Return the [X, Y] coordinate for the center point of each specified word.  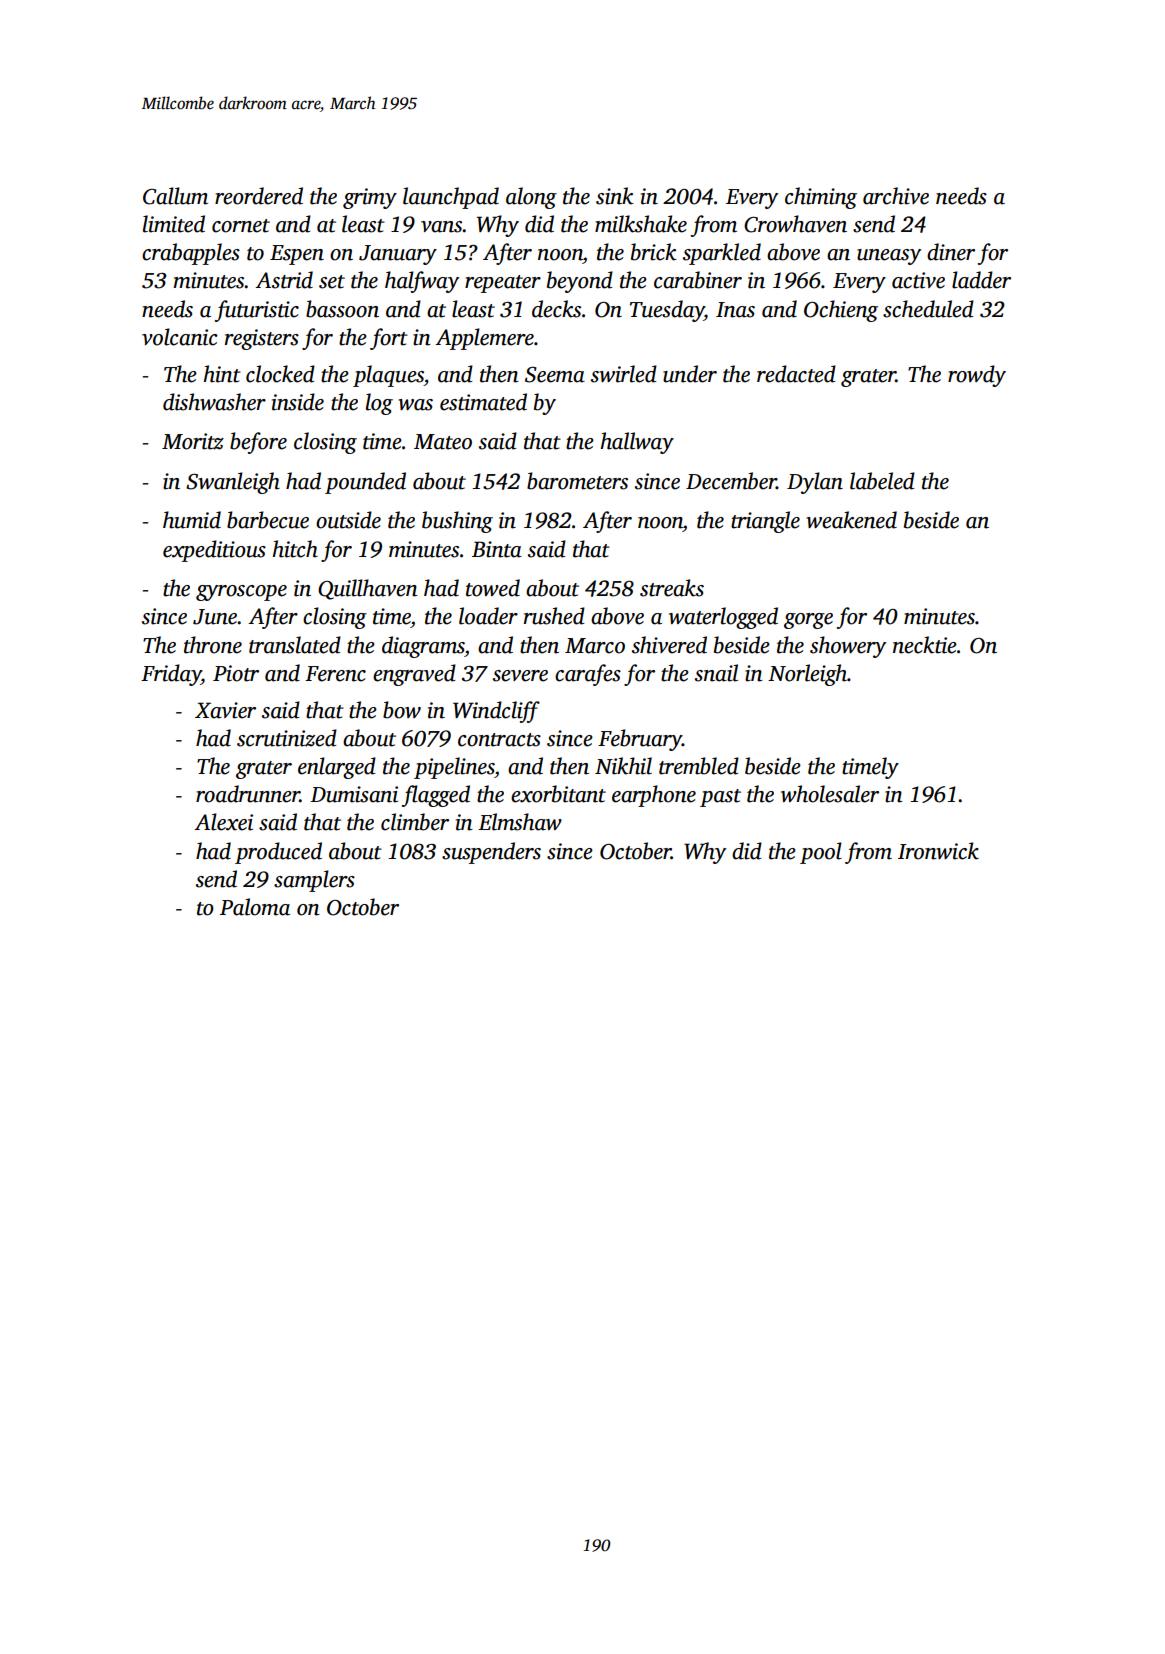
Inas [735, 310]
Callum [175, 196]
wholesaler [830, 794]
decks [556, 309]
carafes [588, 675]
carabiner [698, 280]
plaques [388, 376]
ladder [981, 280]
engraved [414, 675]
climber [415, 822]
